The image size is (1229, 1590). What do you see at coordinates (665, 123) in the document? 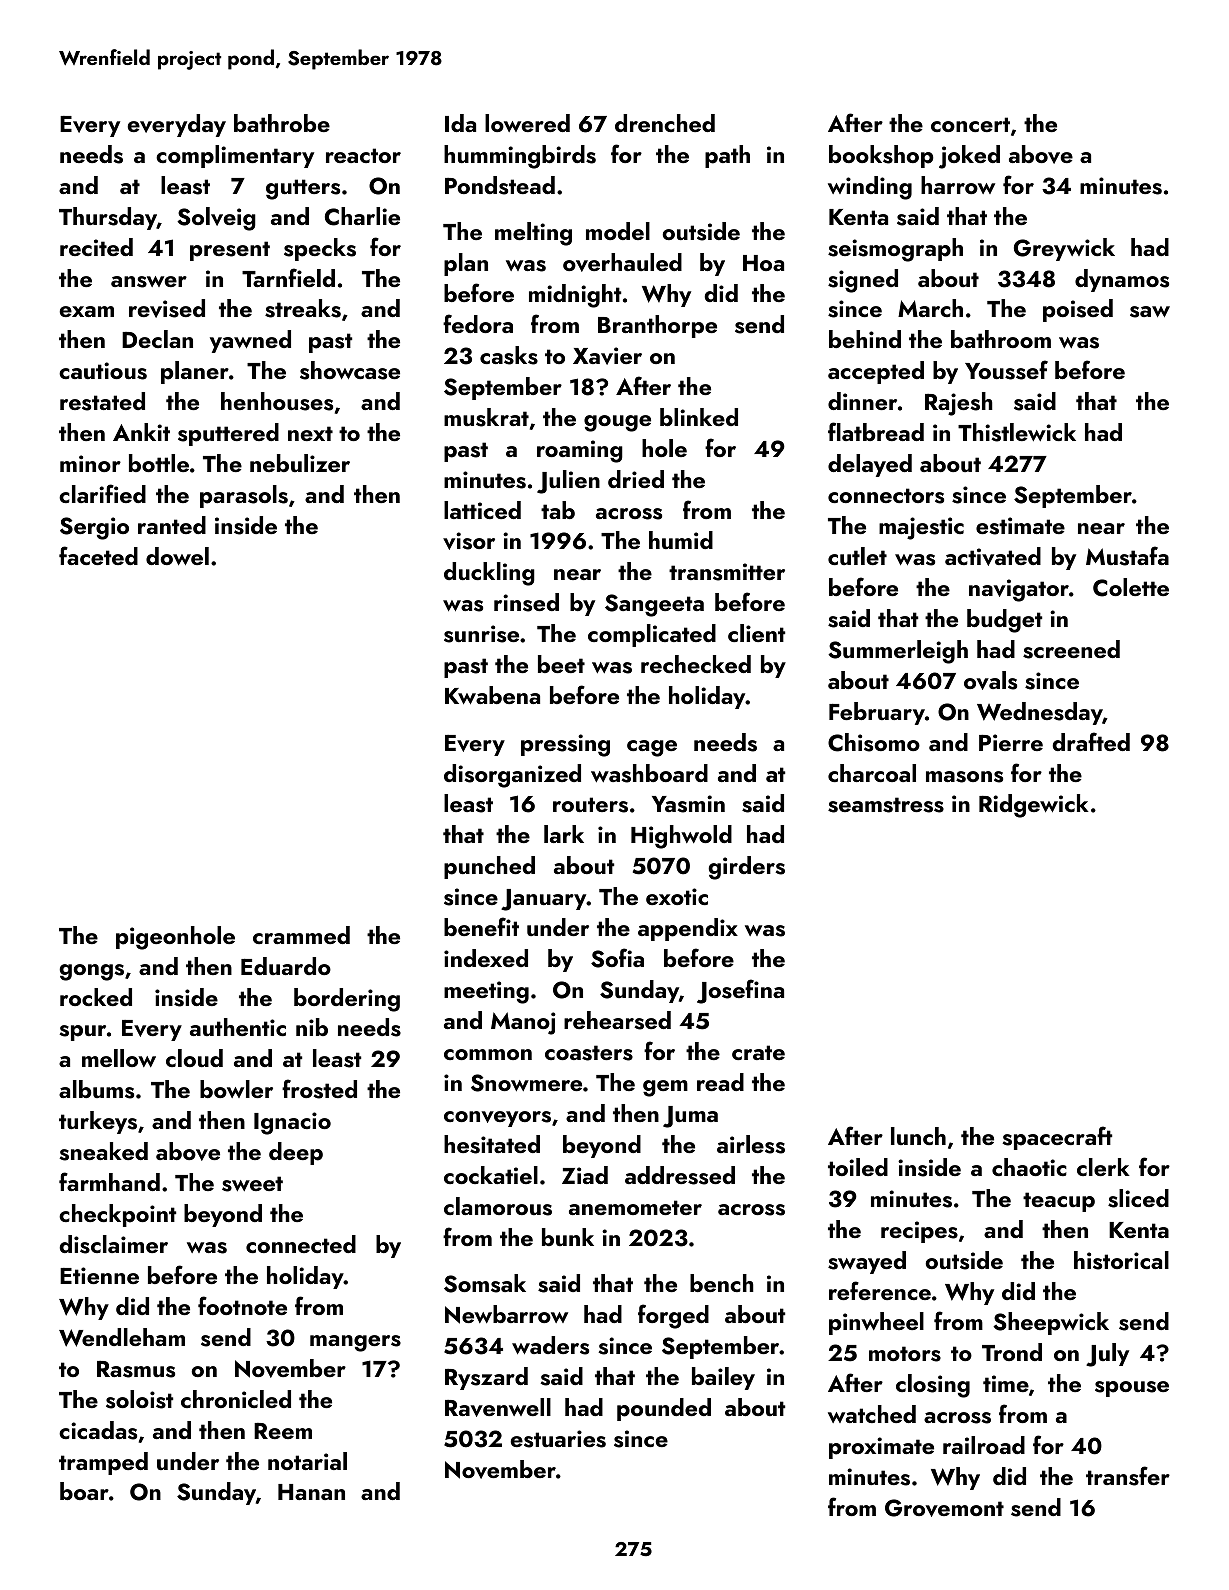
I see `drenched` at bounding box center [665, 123].
